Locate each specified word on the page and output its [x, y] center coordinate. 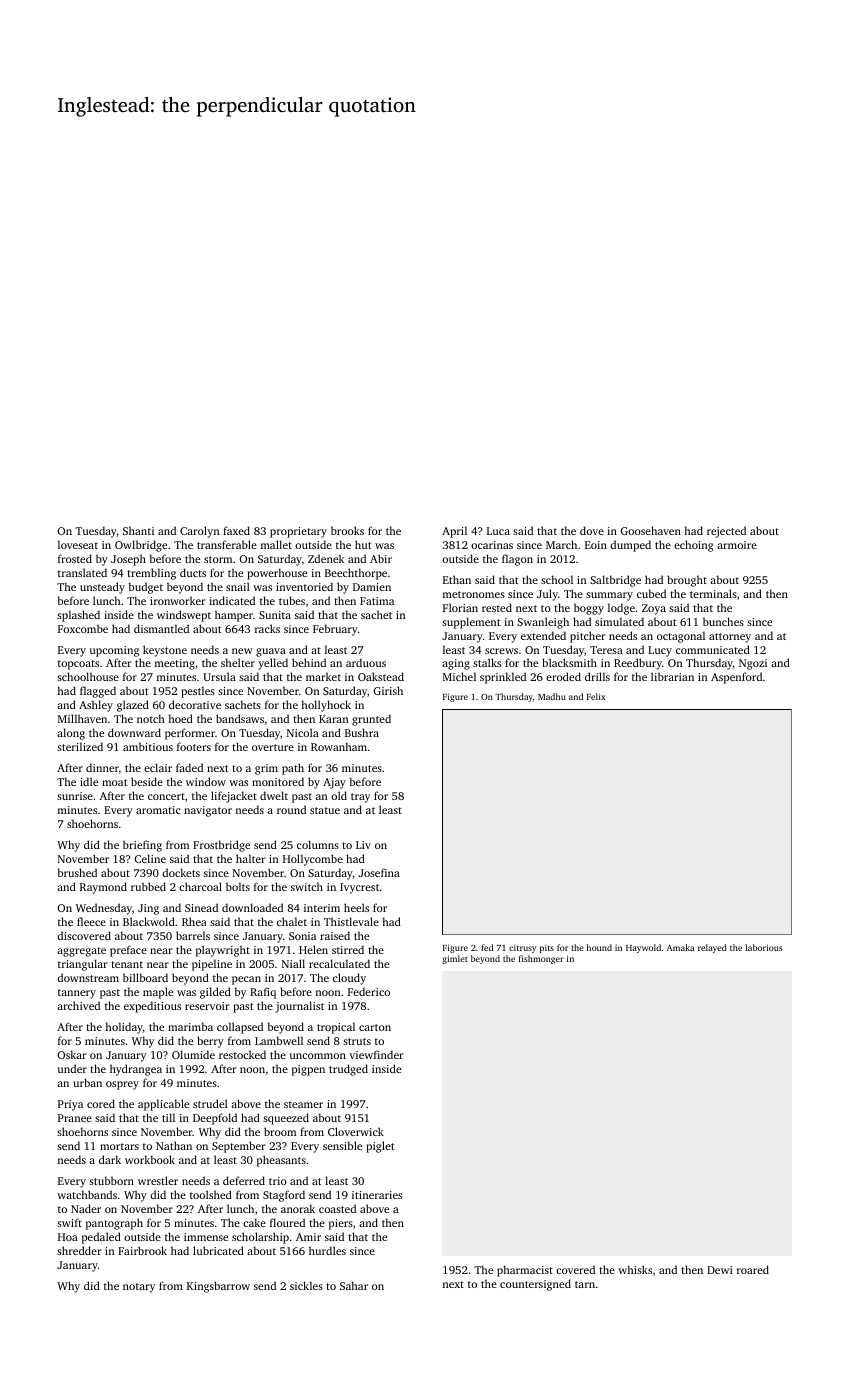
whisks [635, 1269]
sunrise [75, 796]
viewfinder [376, 1054]
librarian [672, 676]
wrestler [158, 1180]
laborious [764, 947]
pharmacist [525, 1271]
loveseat [78, 544]
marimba [190, 1026]
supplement [471, 623]
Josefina [379, 872]
